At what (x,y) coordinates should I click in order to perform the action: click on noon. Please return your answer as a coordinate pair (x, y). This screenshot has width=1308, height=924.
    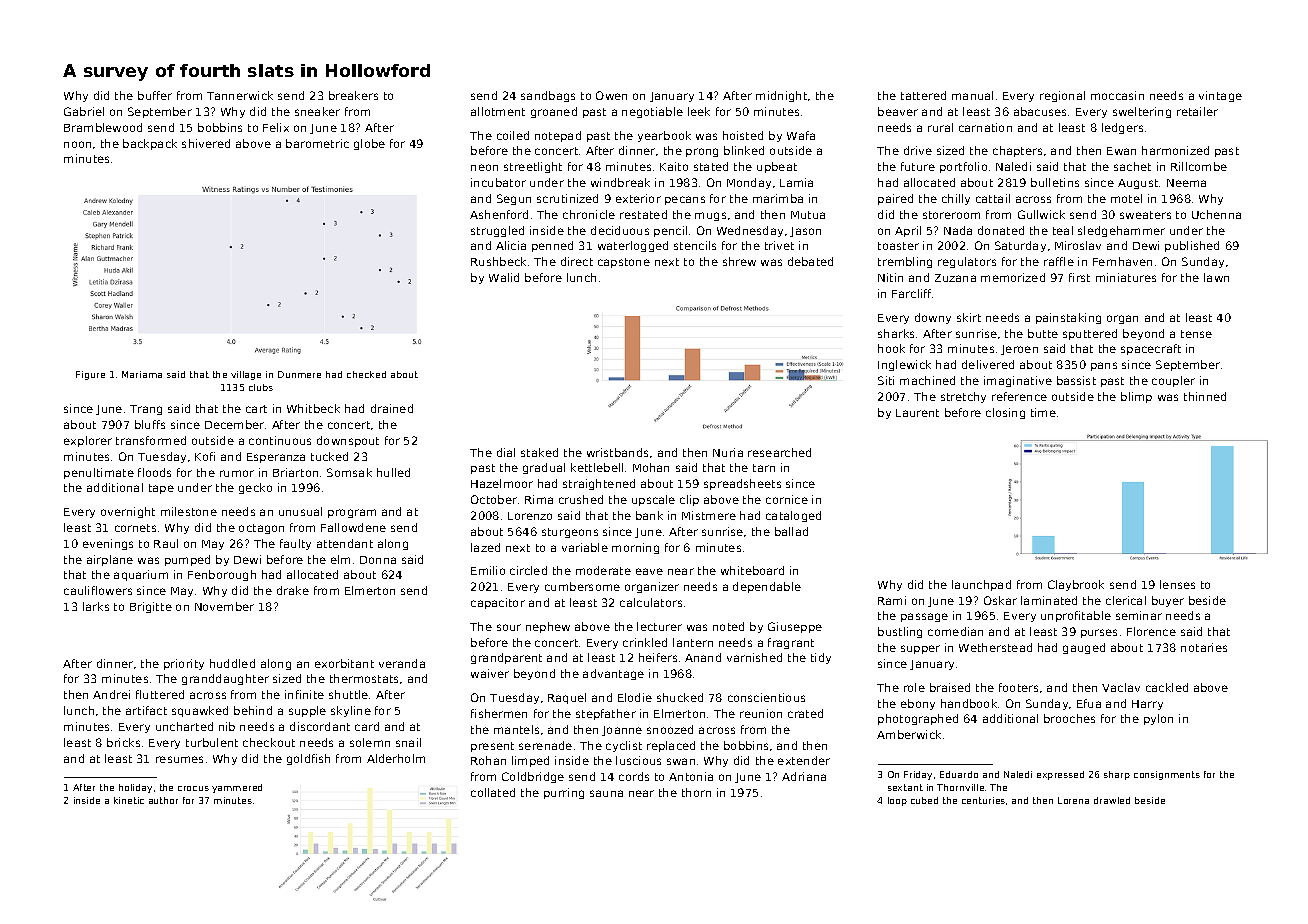
    Looking at the image, I should click on (77, 144).
